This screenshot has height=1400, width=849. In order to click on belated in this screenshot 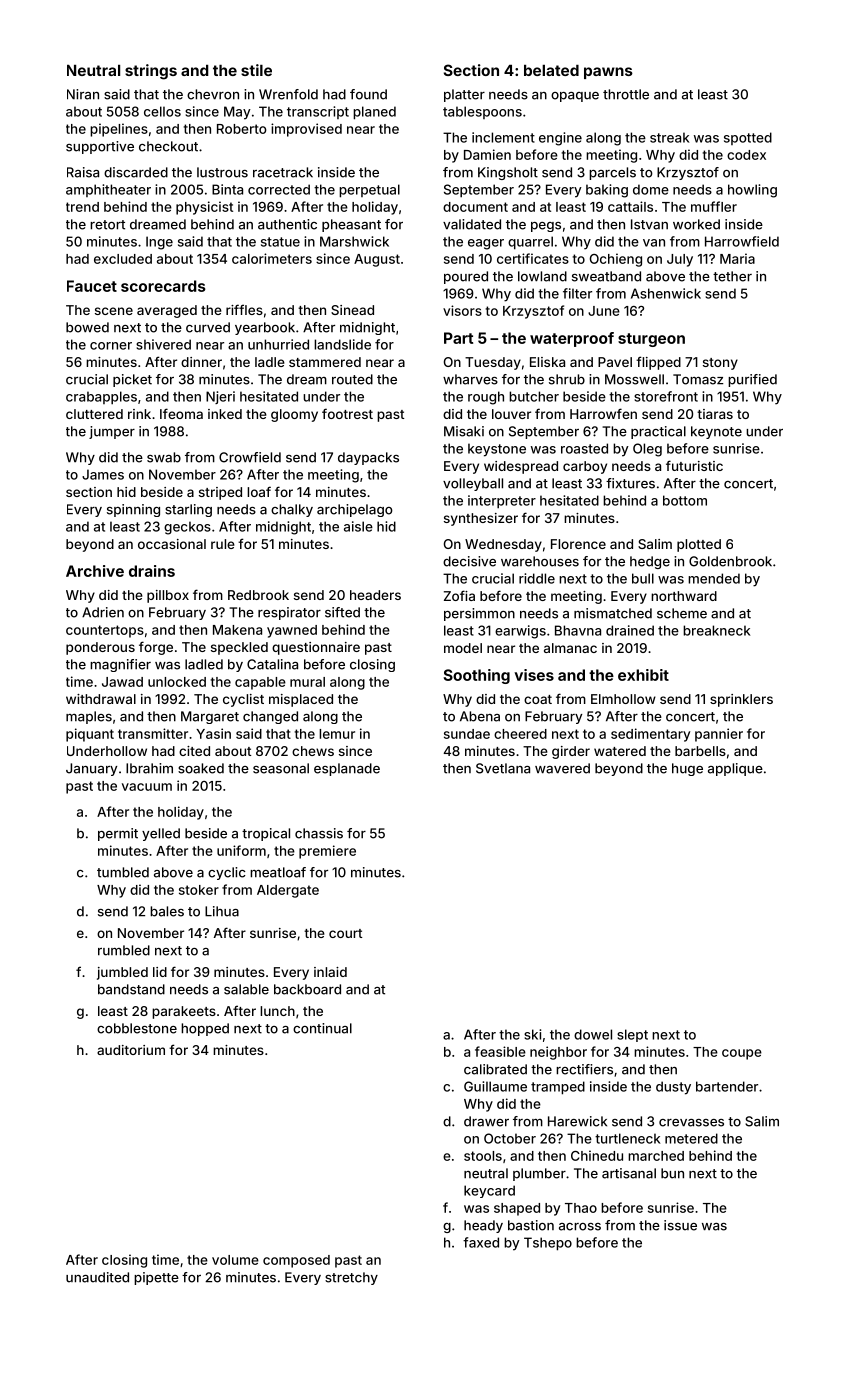, I will do `click(551, 70)`.
